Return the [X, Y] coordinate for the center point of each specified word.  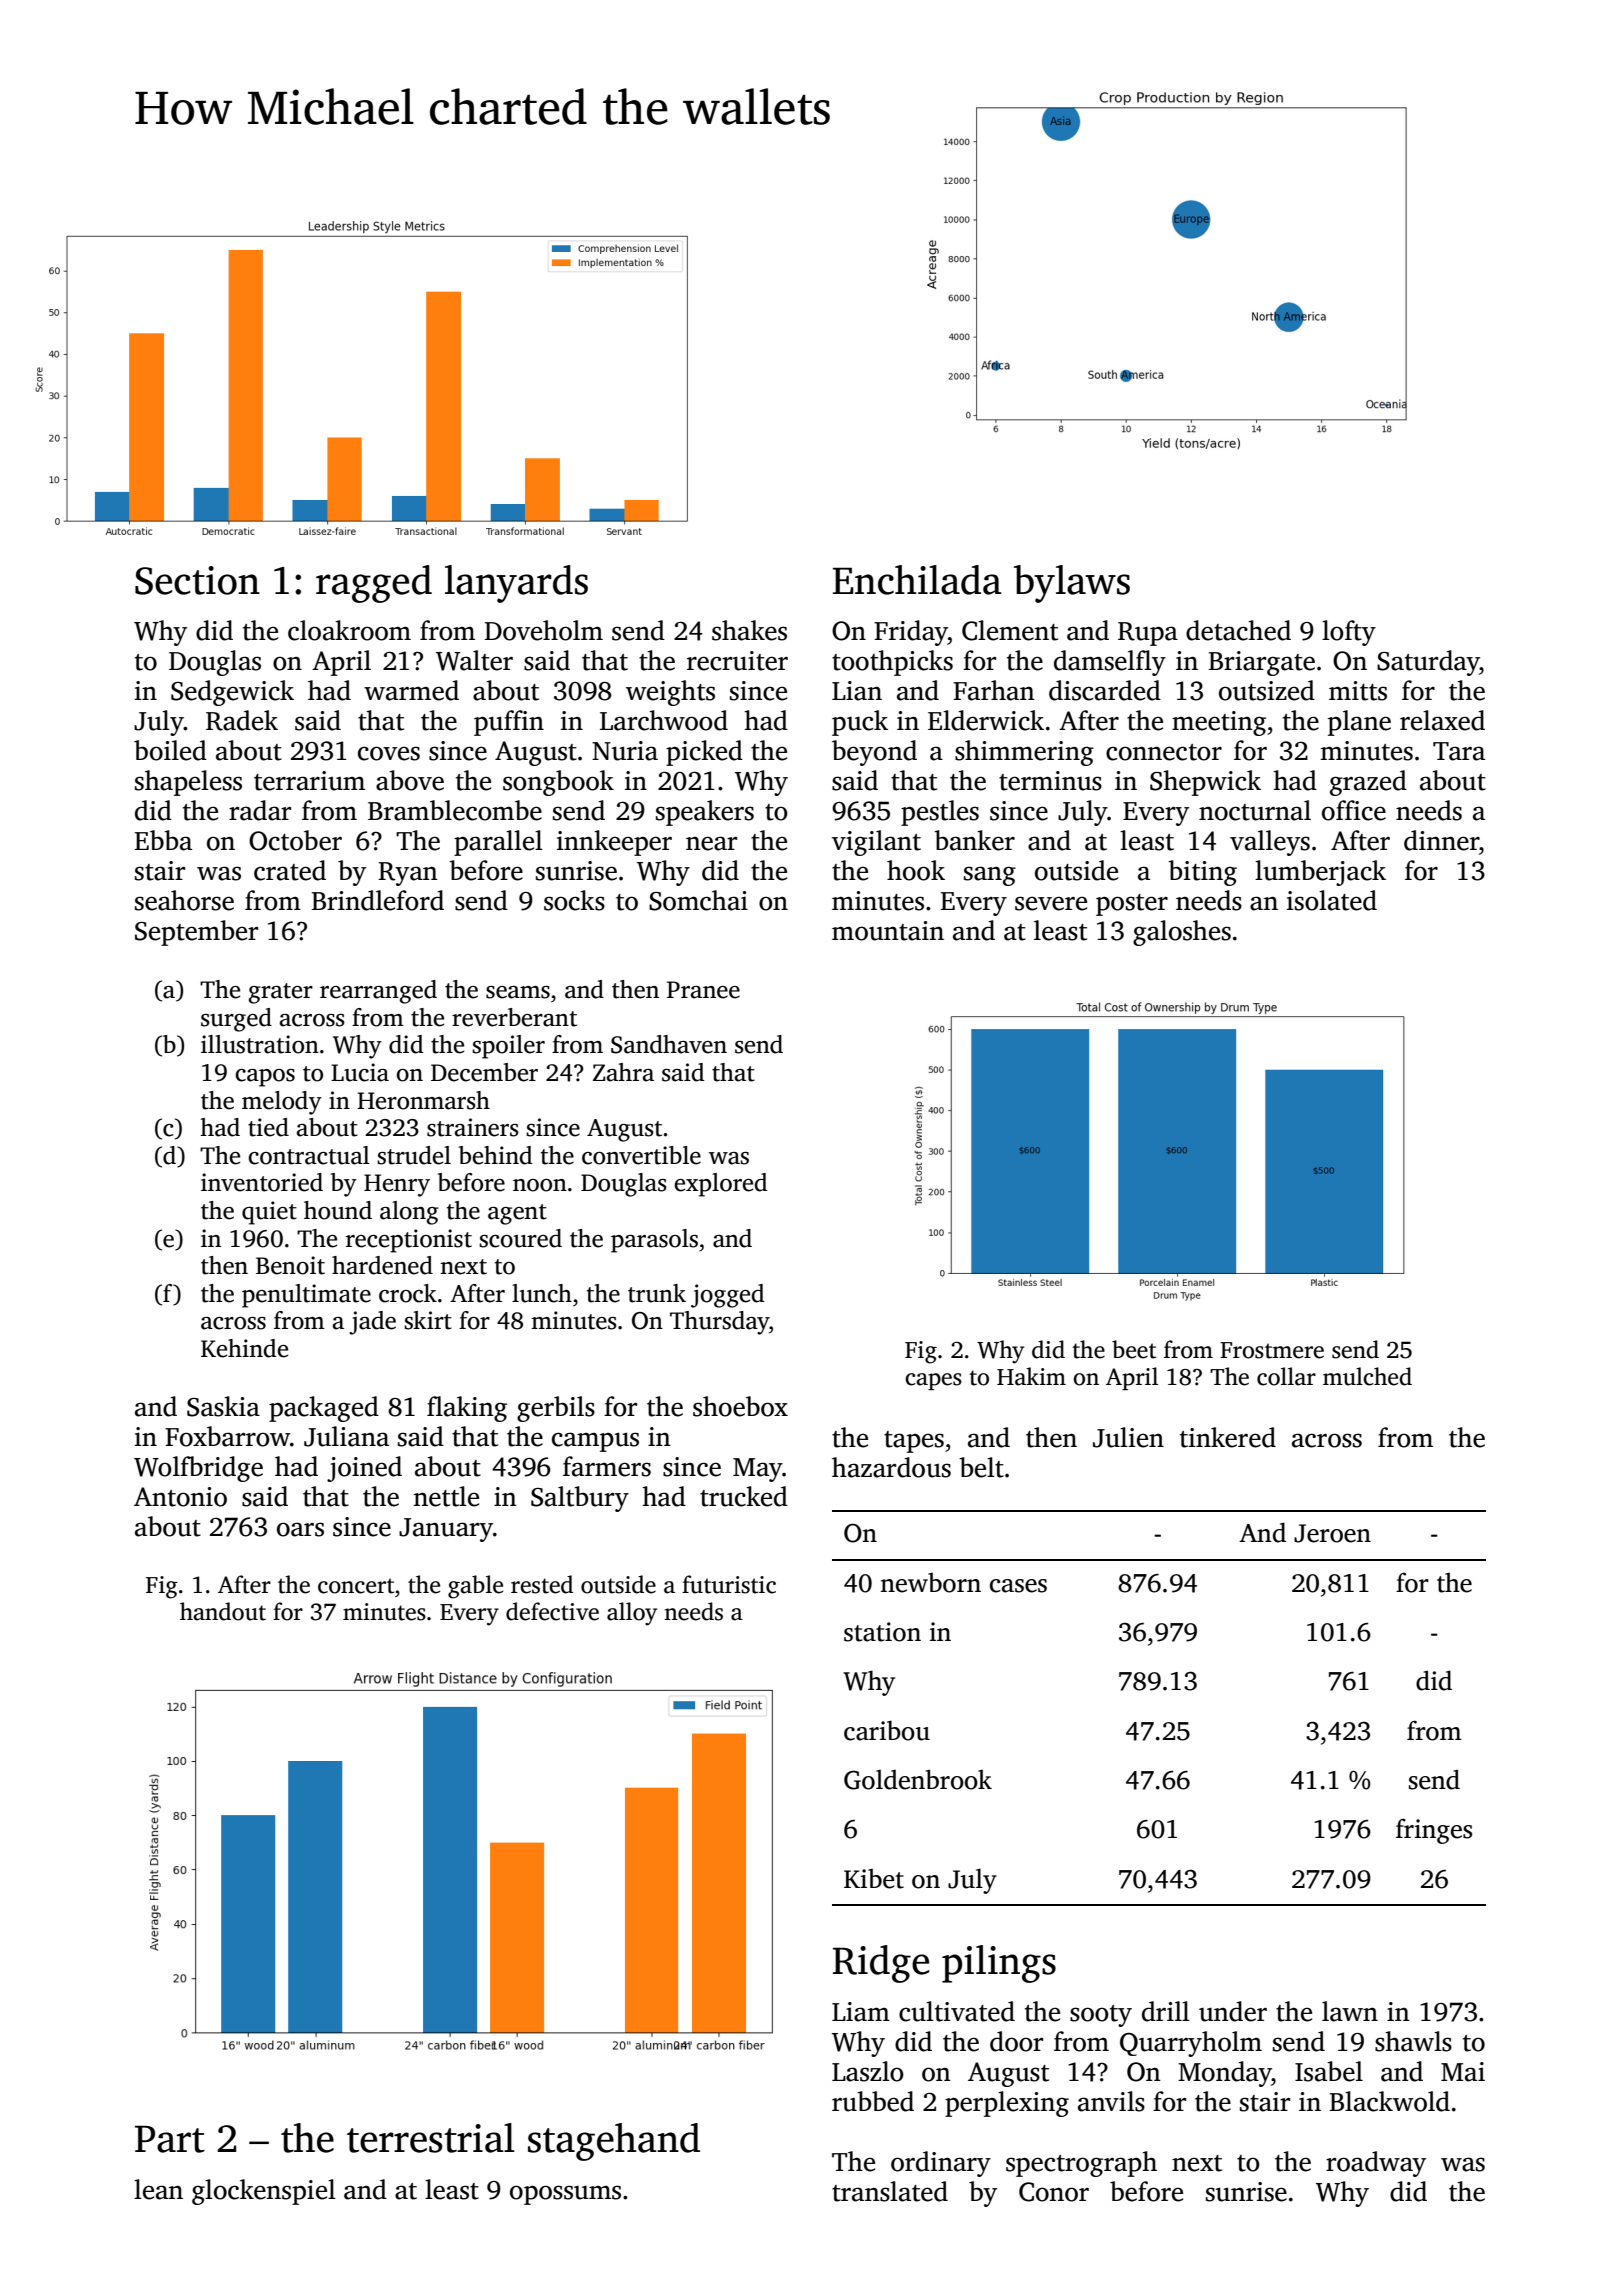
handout [223, 1611]
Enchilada [917, 580]
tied [268, 1127]
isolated [1332, 900]
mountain [888, 931]
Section [197, 580]
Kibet [874, 1879]
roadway [1376, 2164]
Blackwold [1390, 2101]
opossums [565, 2195]
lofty [1349, 633]
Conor [1054, 2192]
